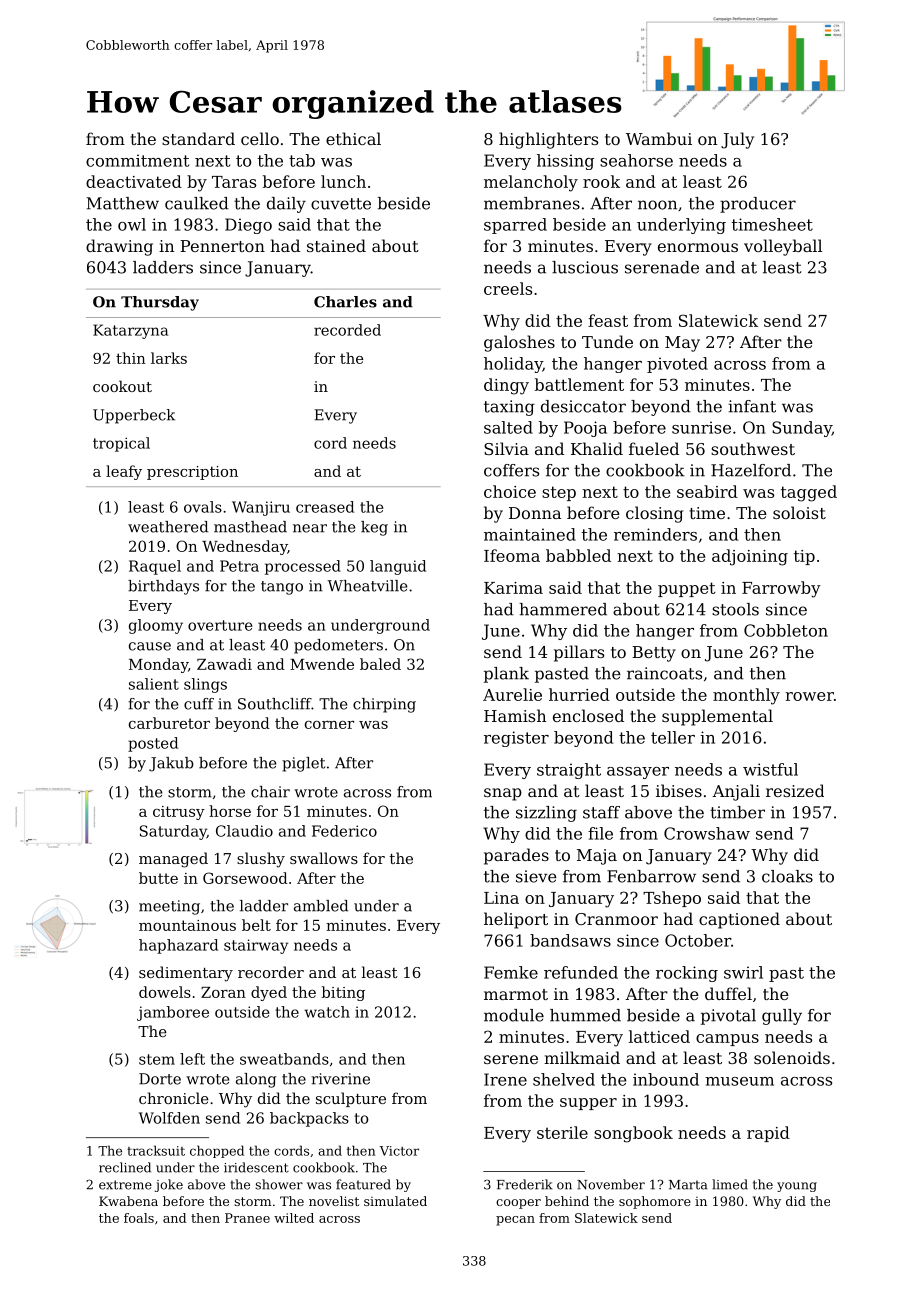 The image size is (924, 1308). Describe the element at coordinates (321, 906) in the image. I see `ambled` at that location.
